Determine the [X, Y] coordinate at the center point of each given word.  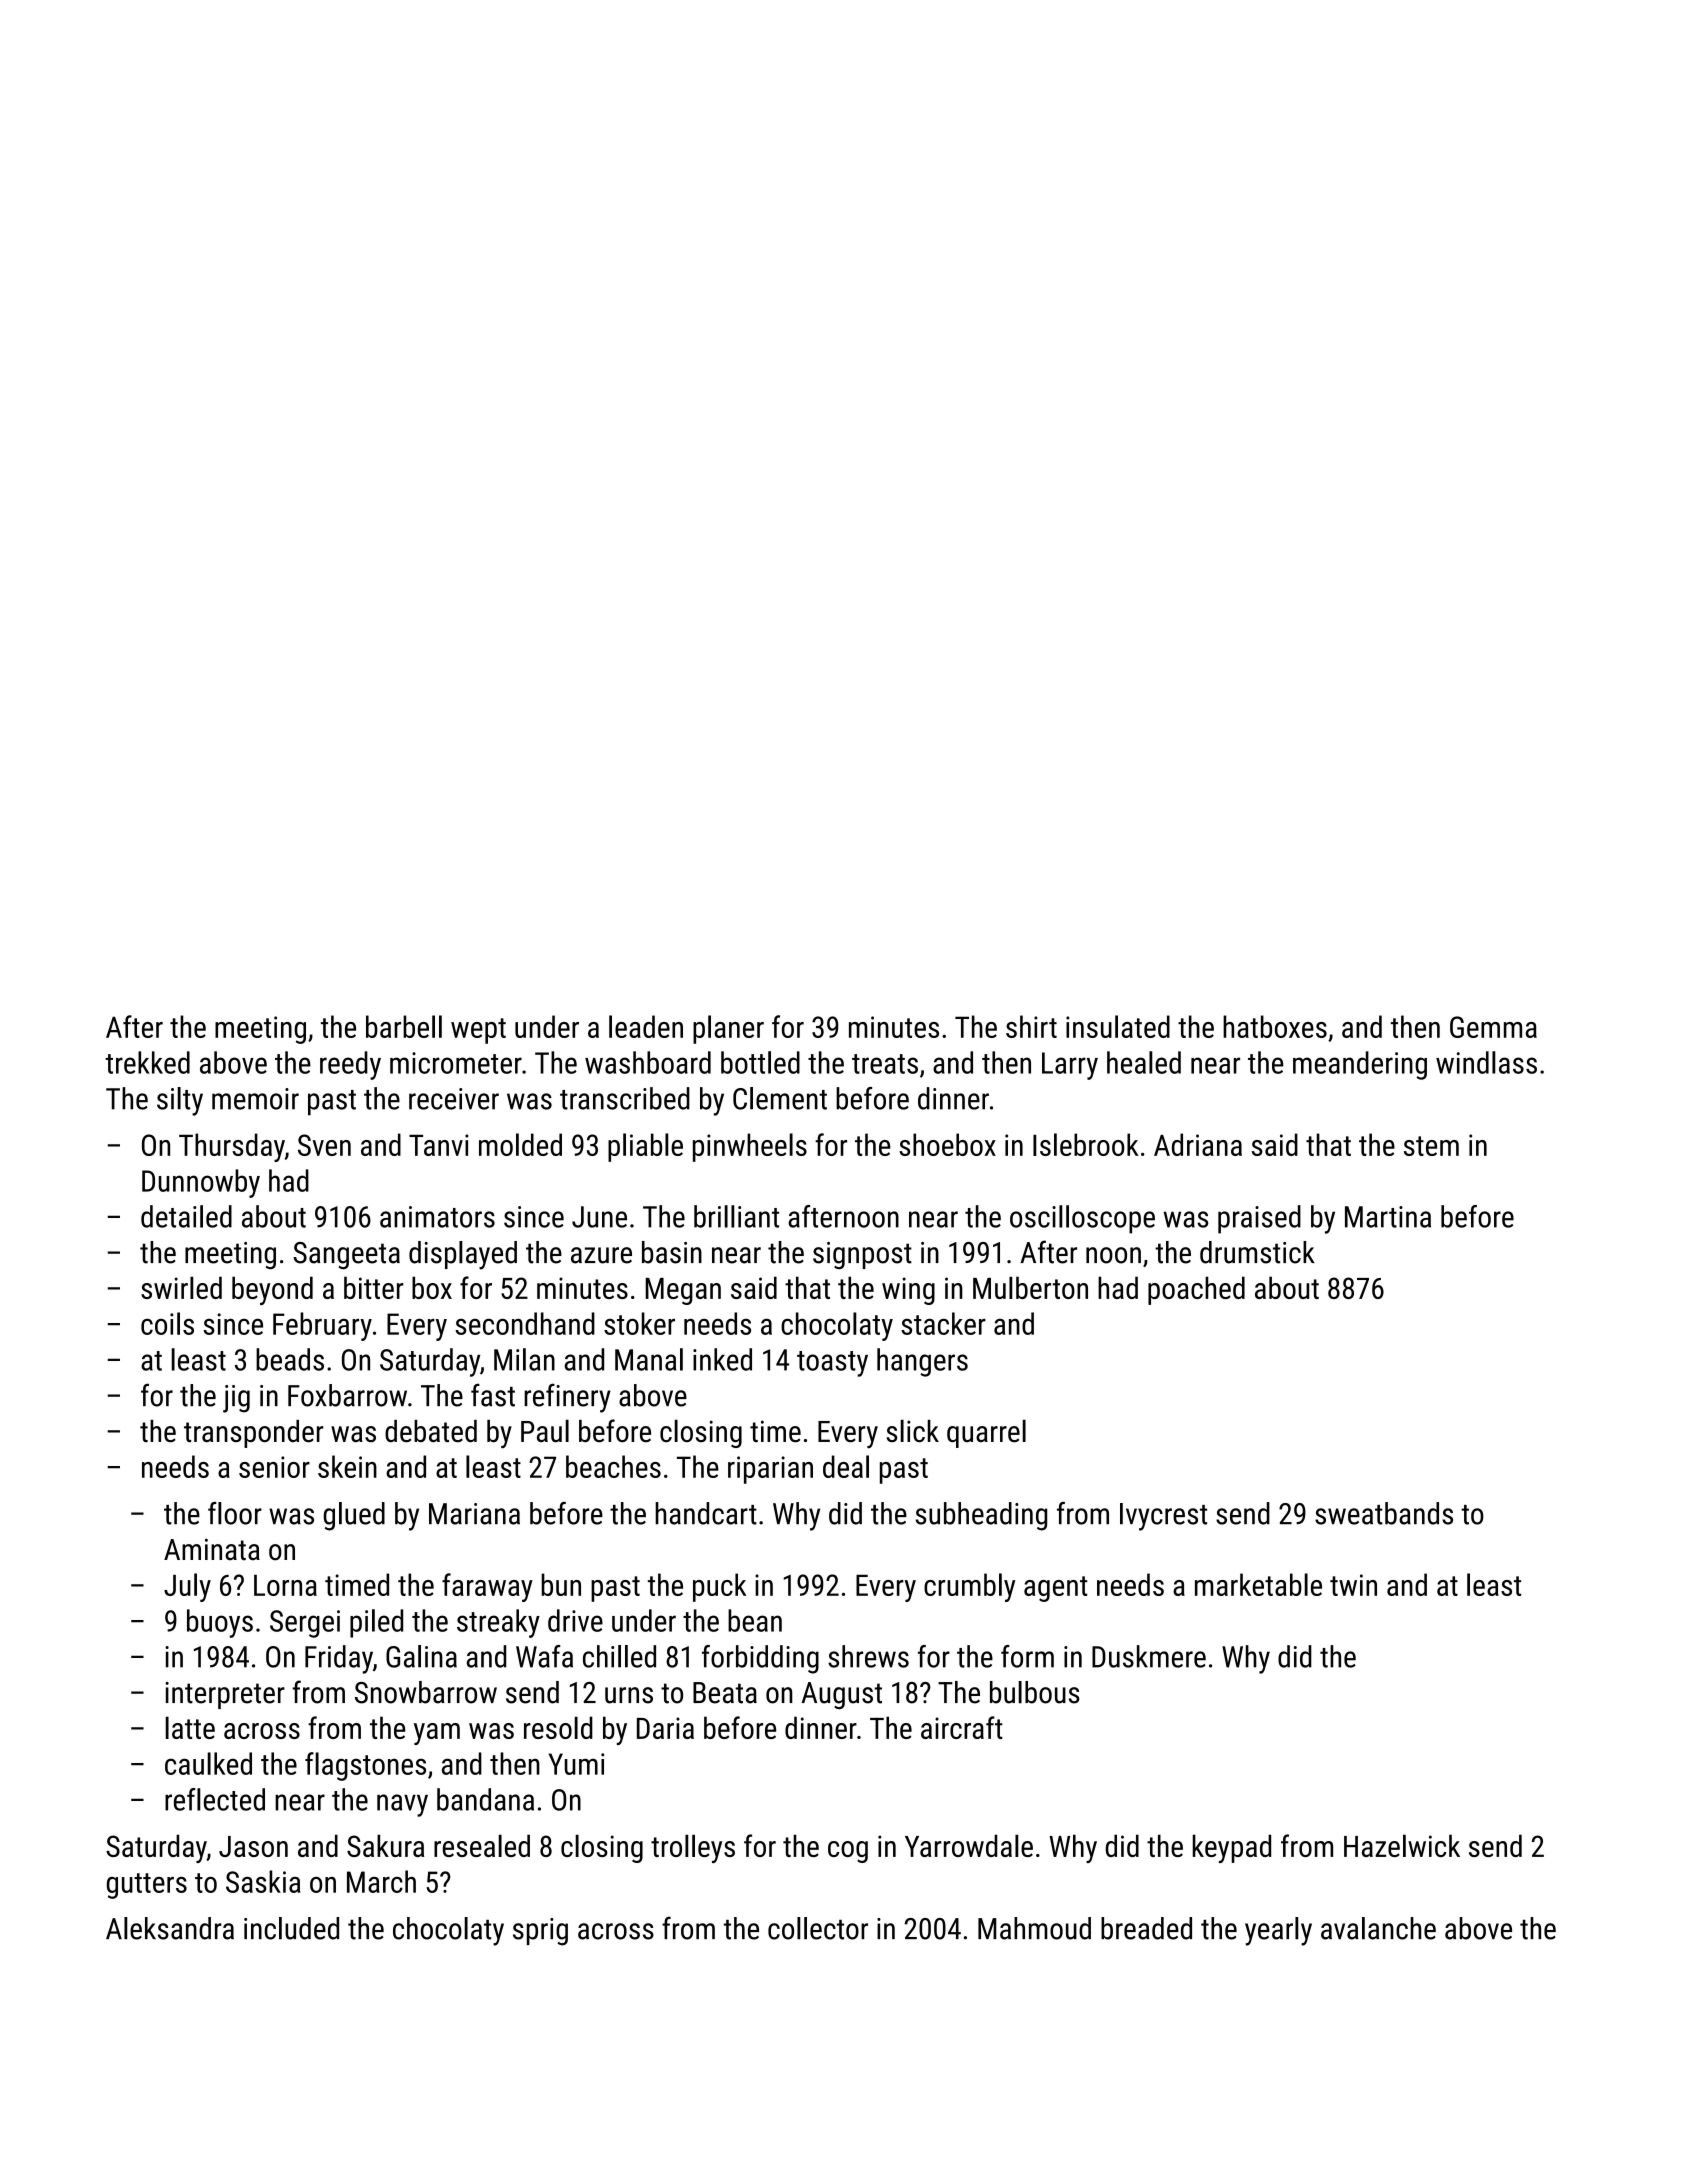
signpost [862, 1256]
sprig [540, 1932]
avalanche [1378, 1928]
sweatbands [1384, 1513]
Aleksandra [170, 1928]
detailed [186, 1216]
